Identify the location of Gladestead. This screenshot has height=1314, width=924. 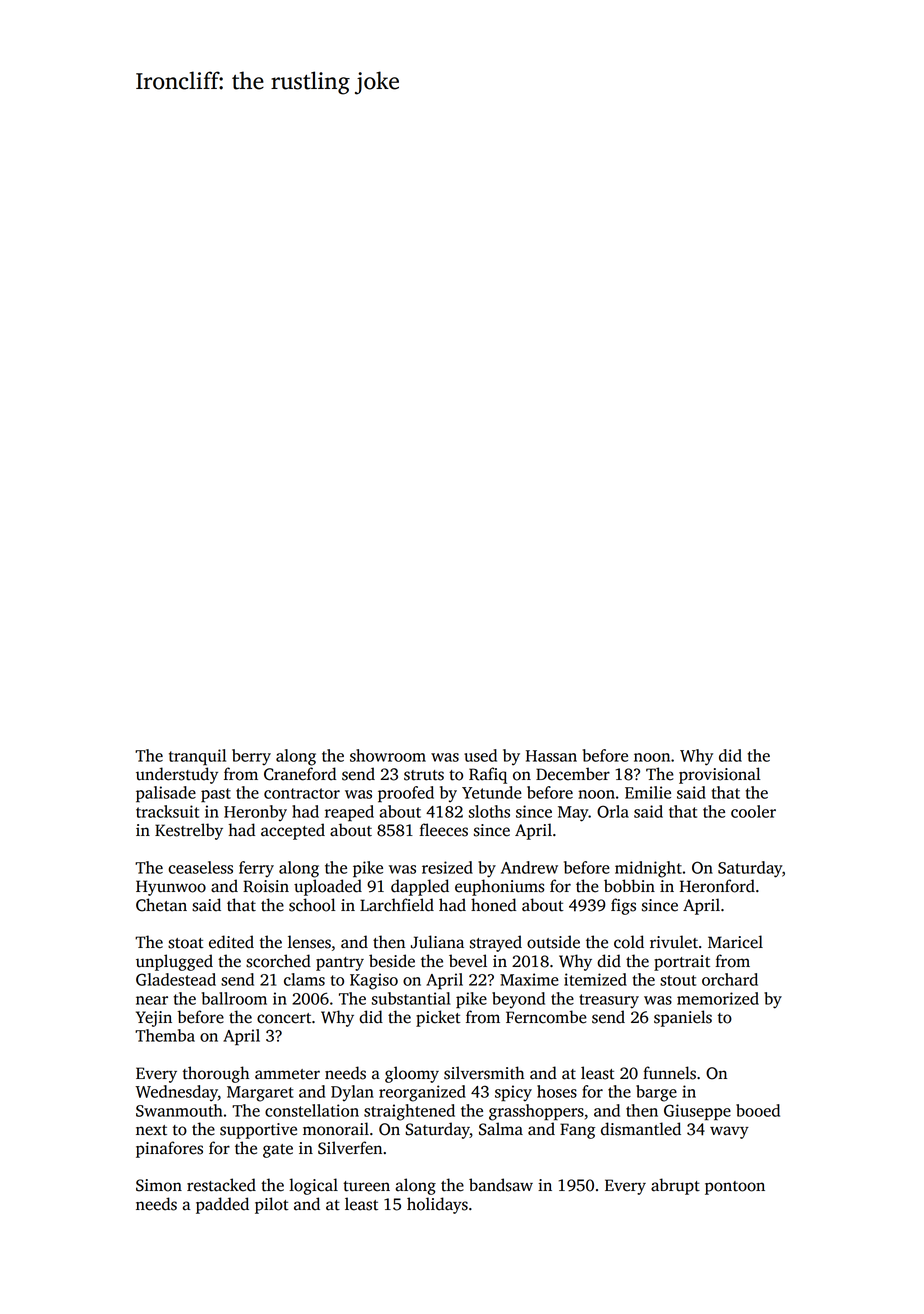
(176, 979).
